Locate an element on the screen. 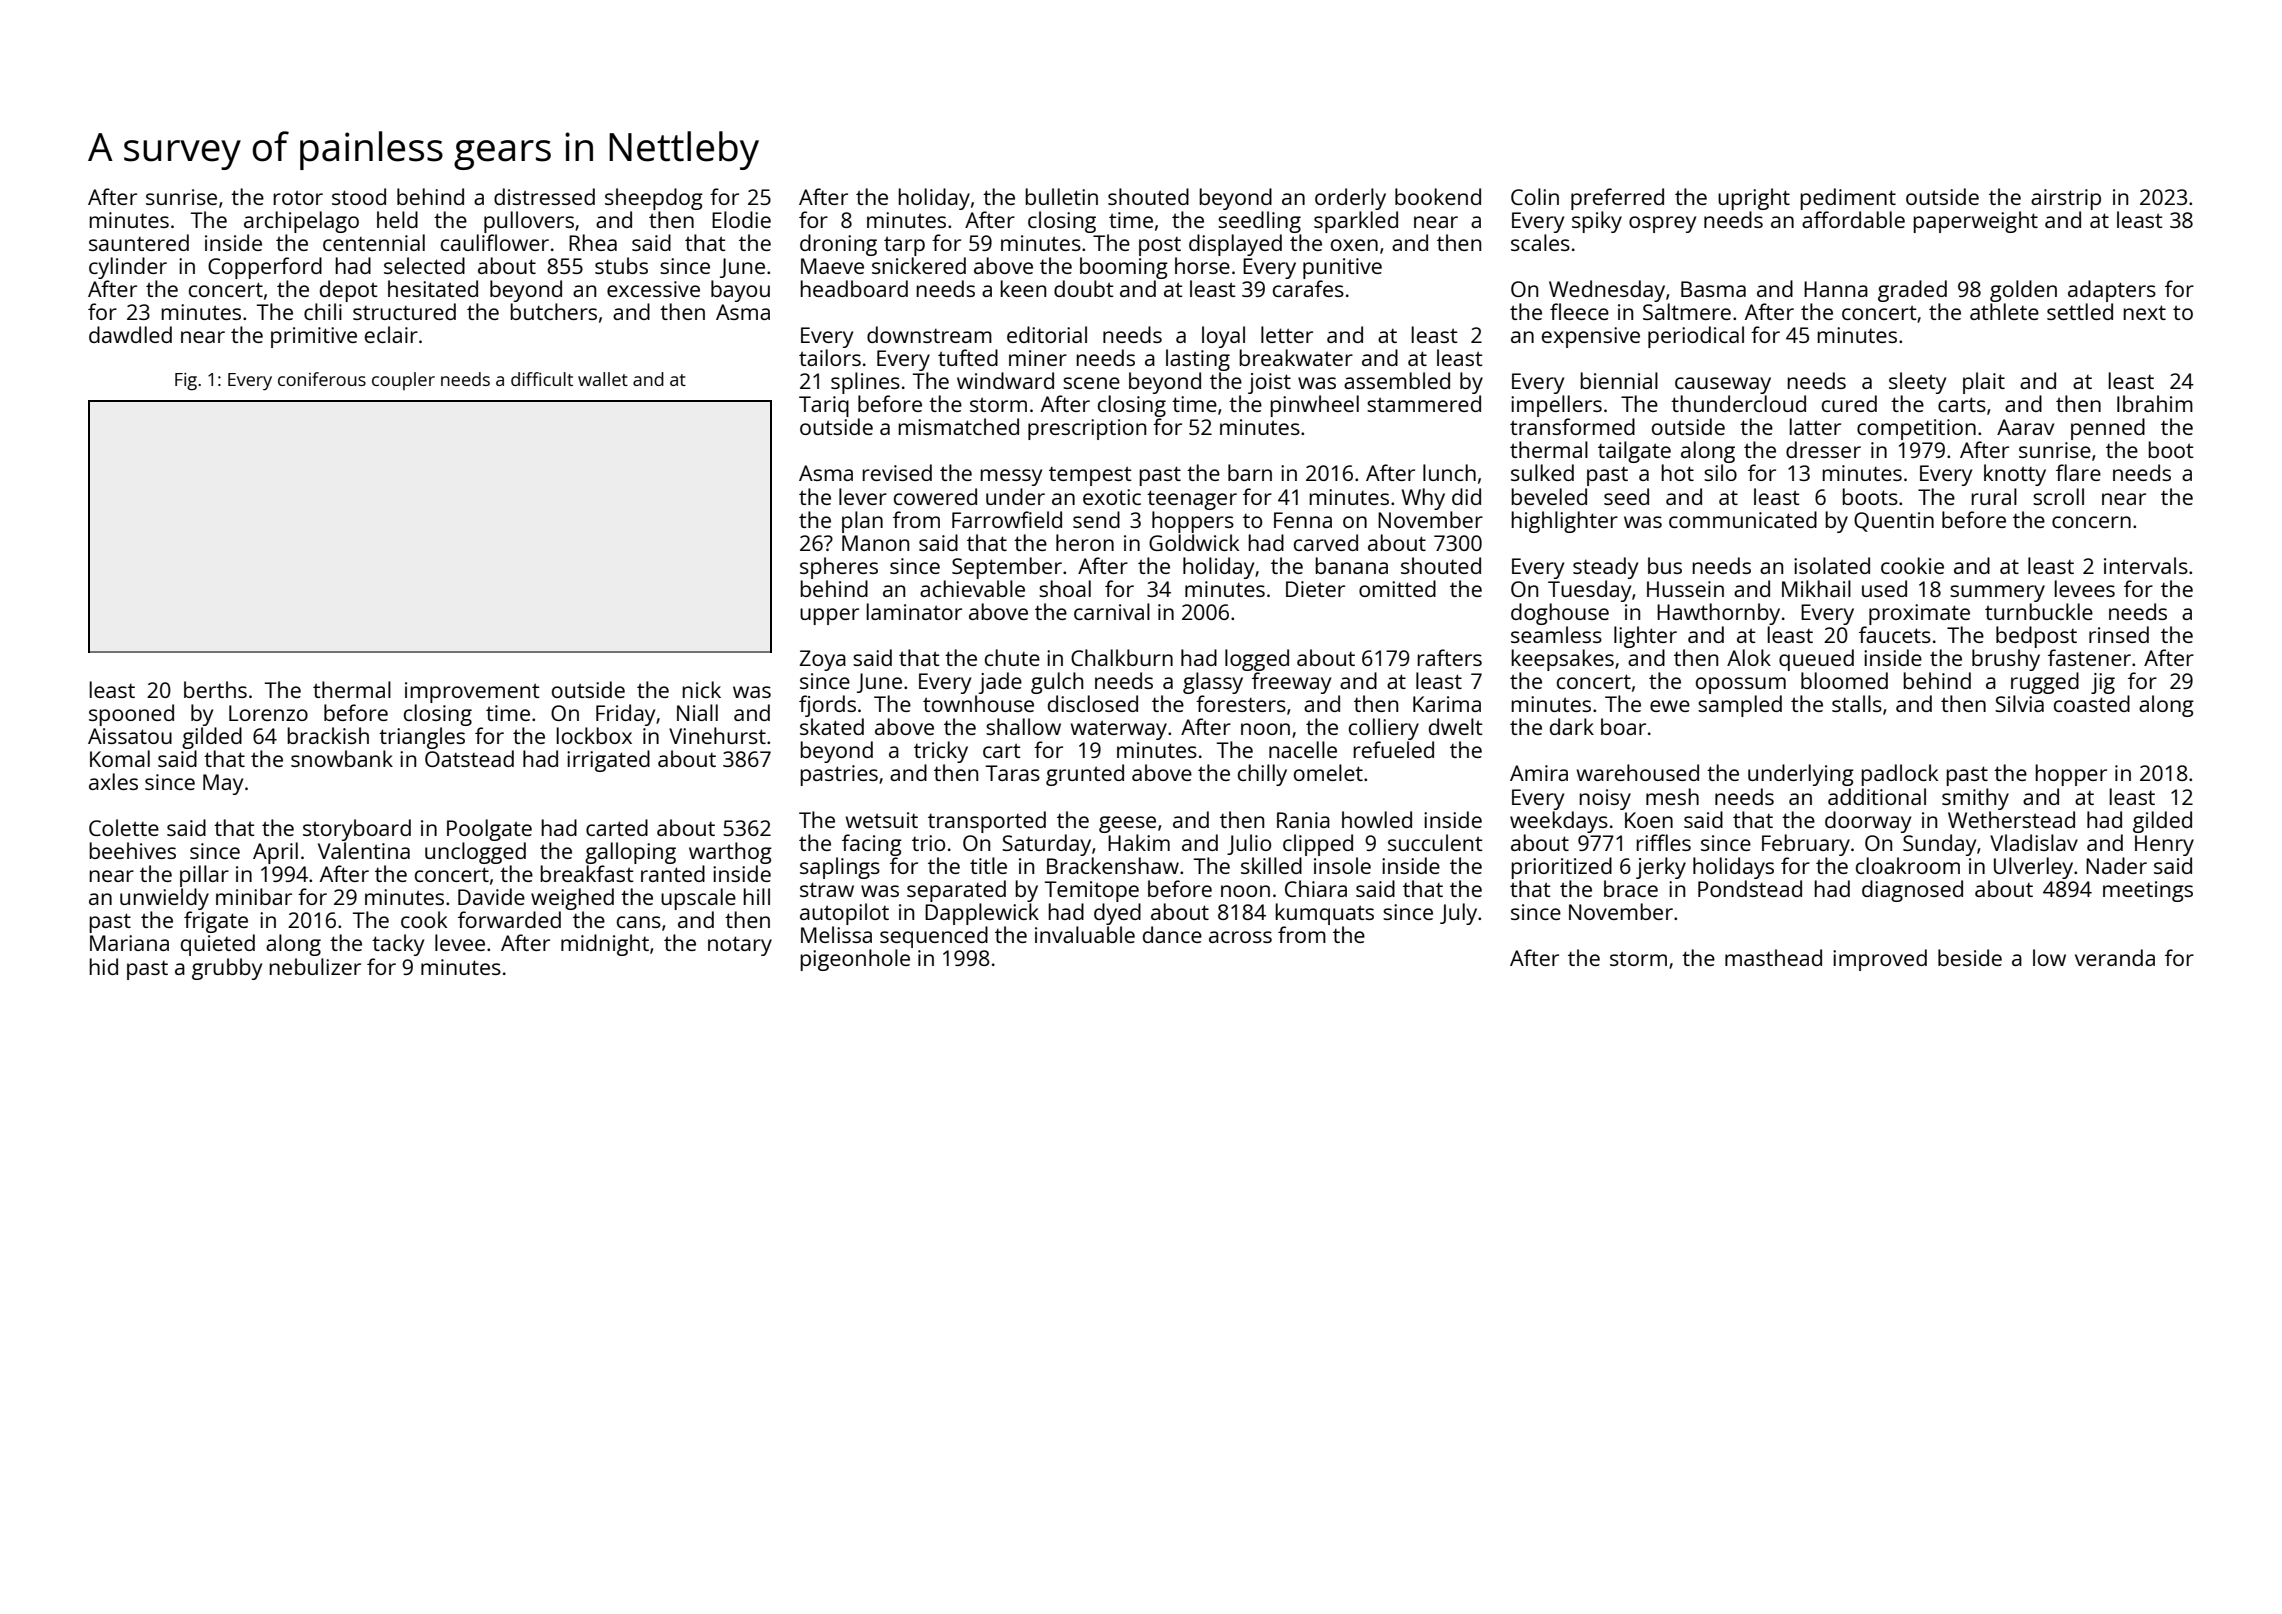  Mikhail is located at coordinates (1816, 588).
